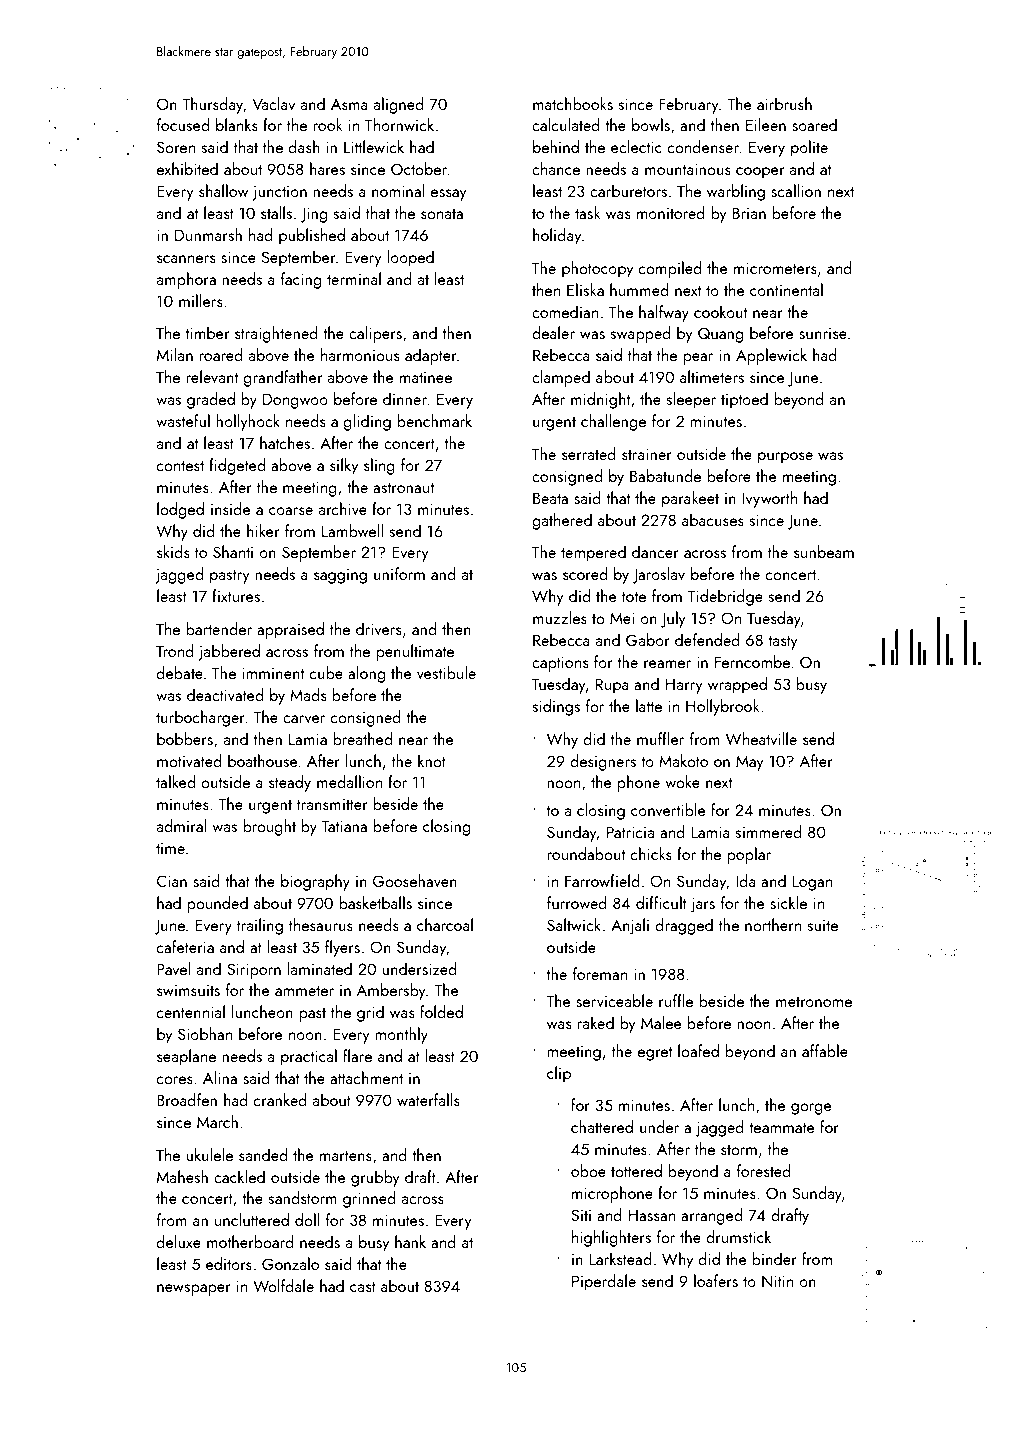 The height and width of the document is (1437, 1012). I want to click on junction, so click(279, 193).
